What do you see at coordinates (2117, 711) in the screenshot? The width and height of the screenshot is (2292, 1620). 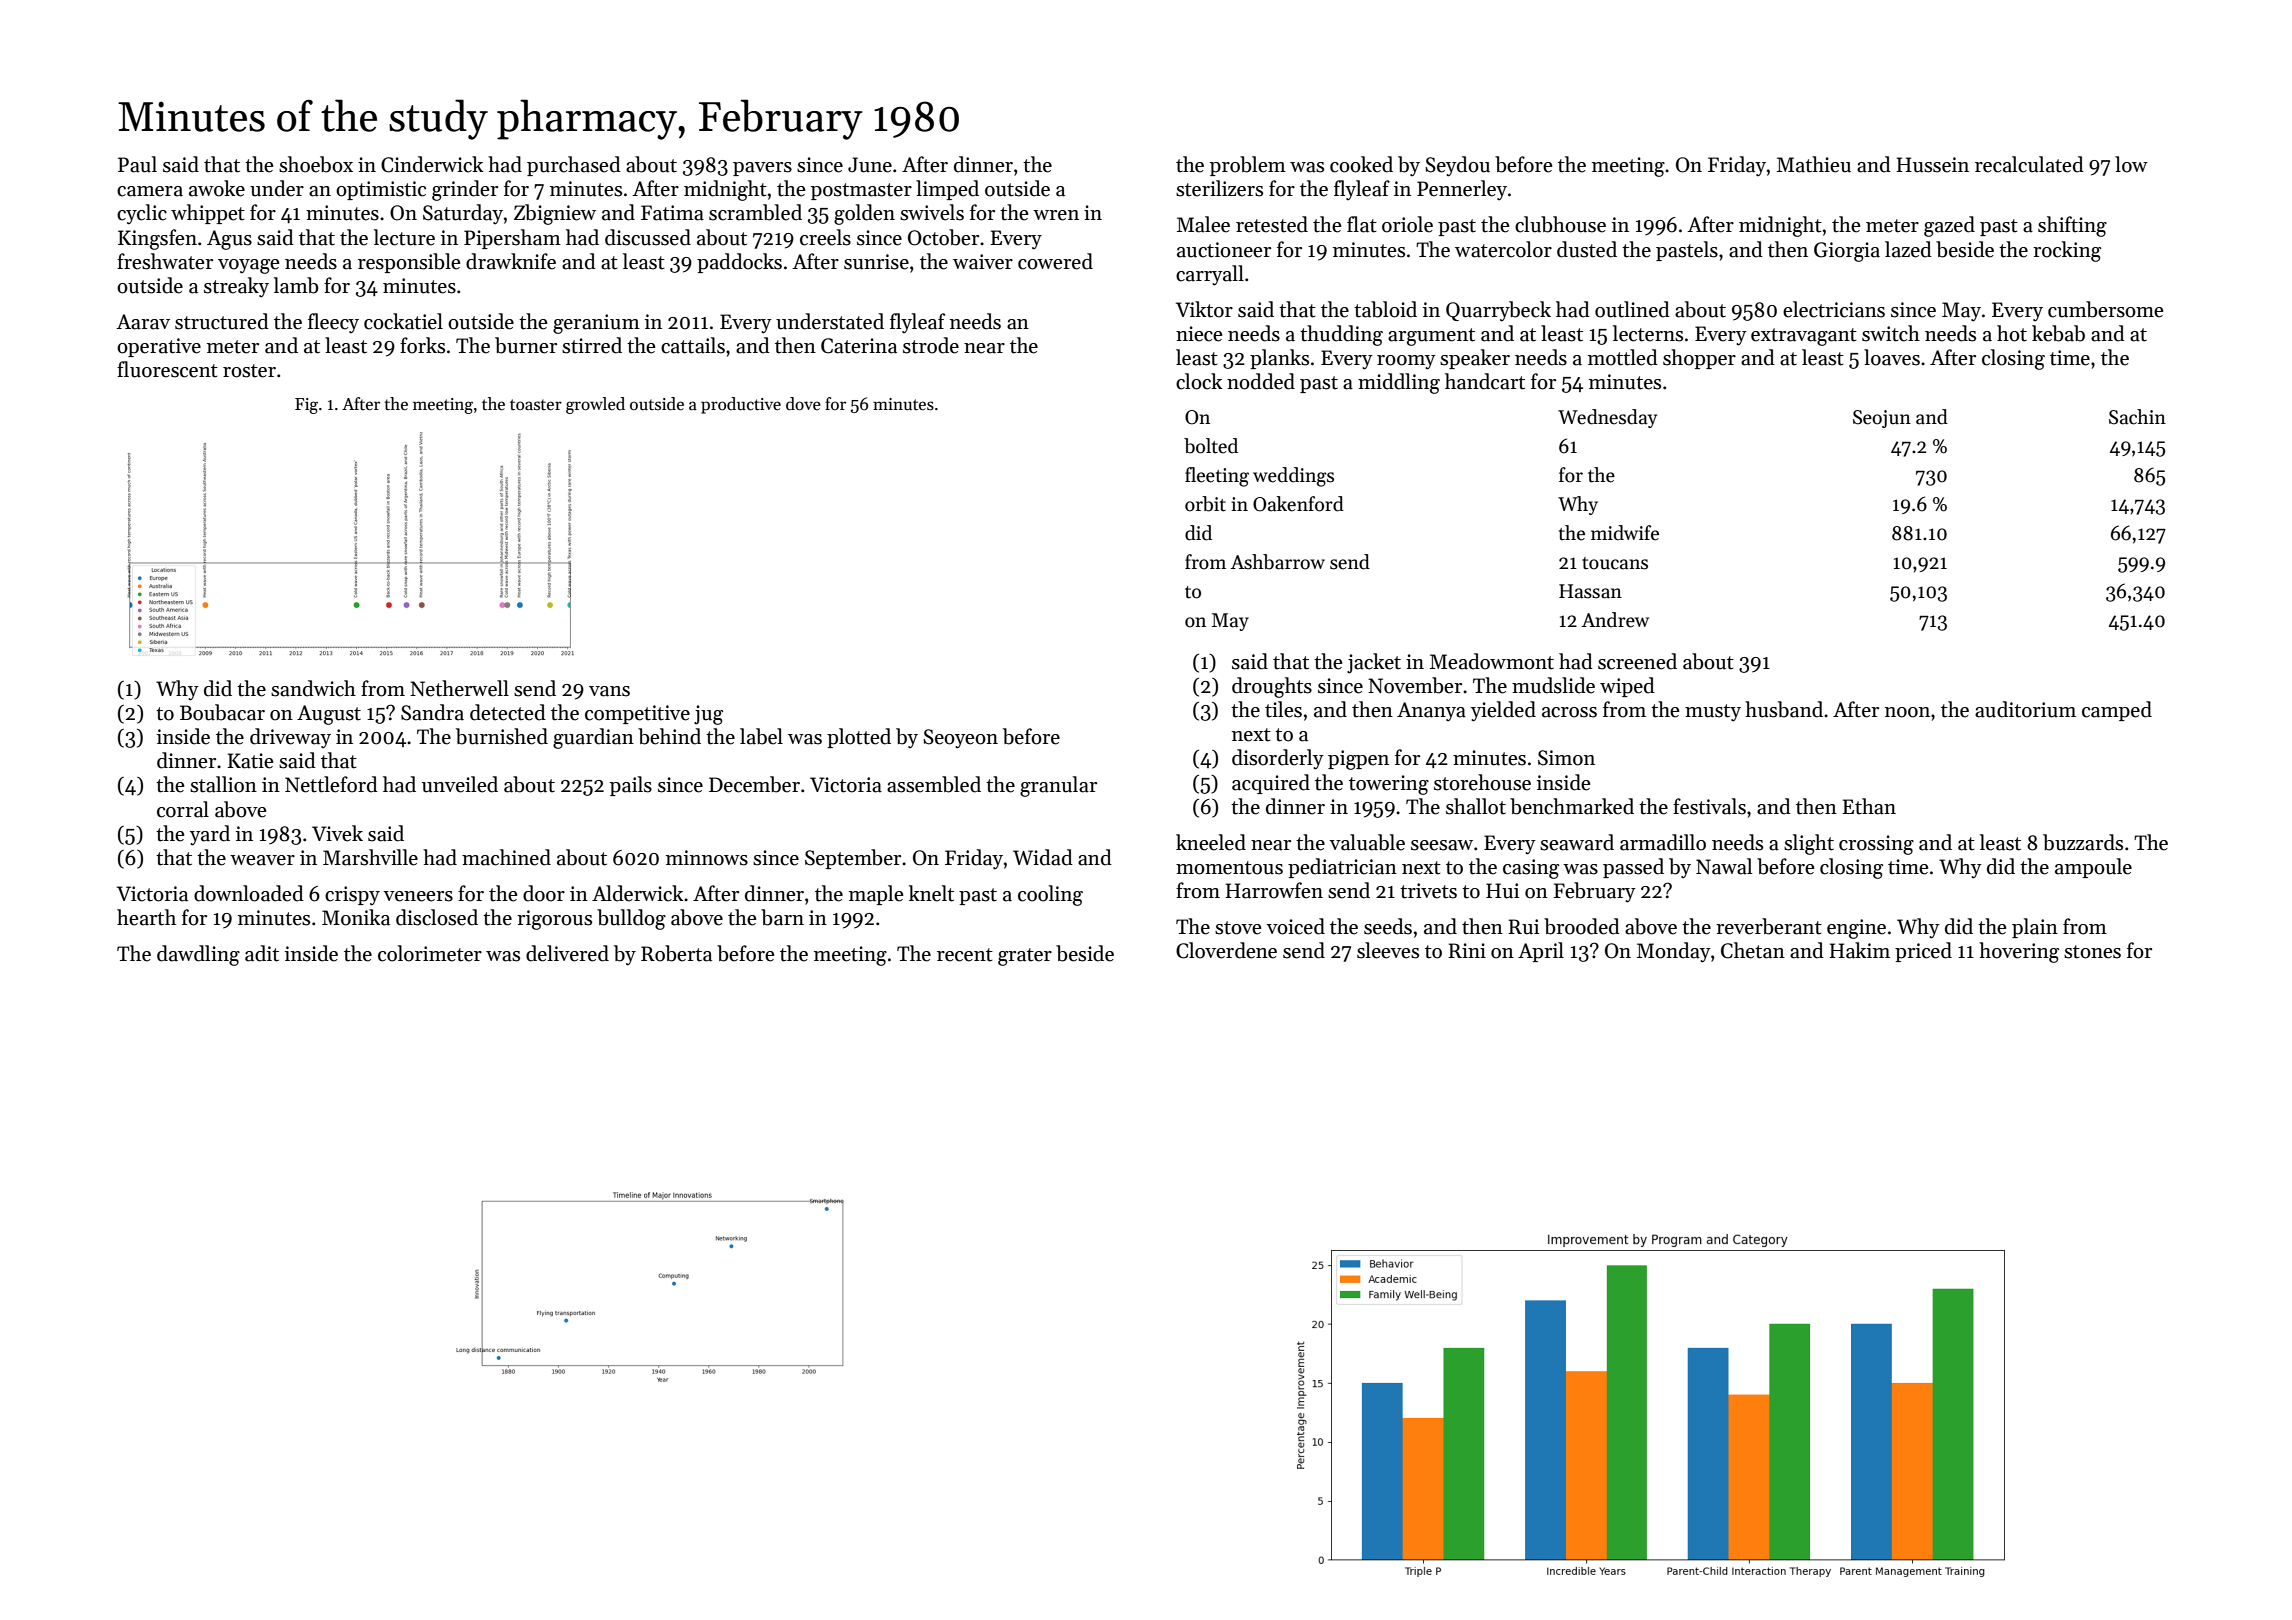 I see `camped` at bounding box center [2117, 711].
